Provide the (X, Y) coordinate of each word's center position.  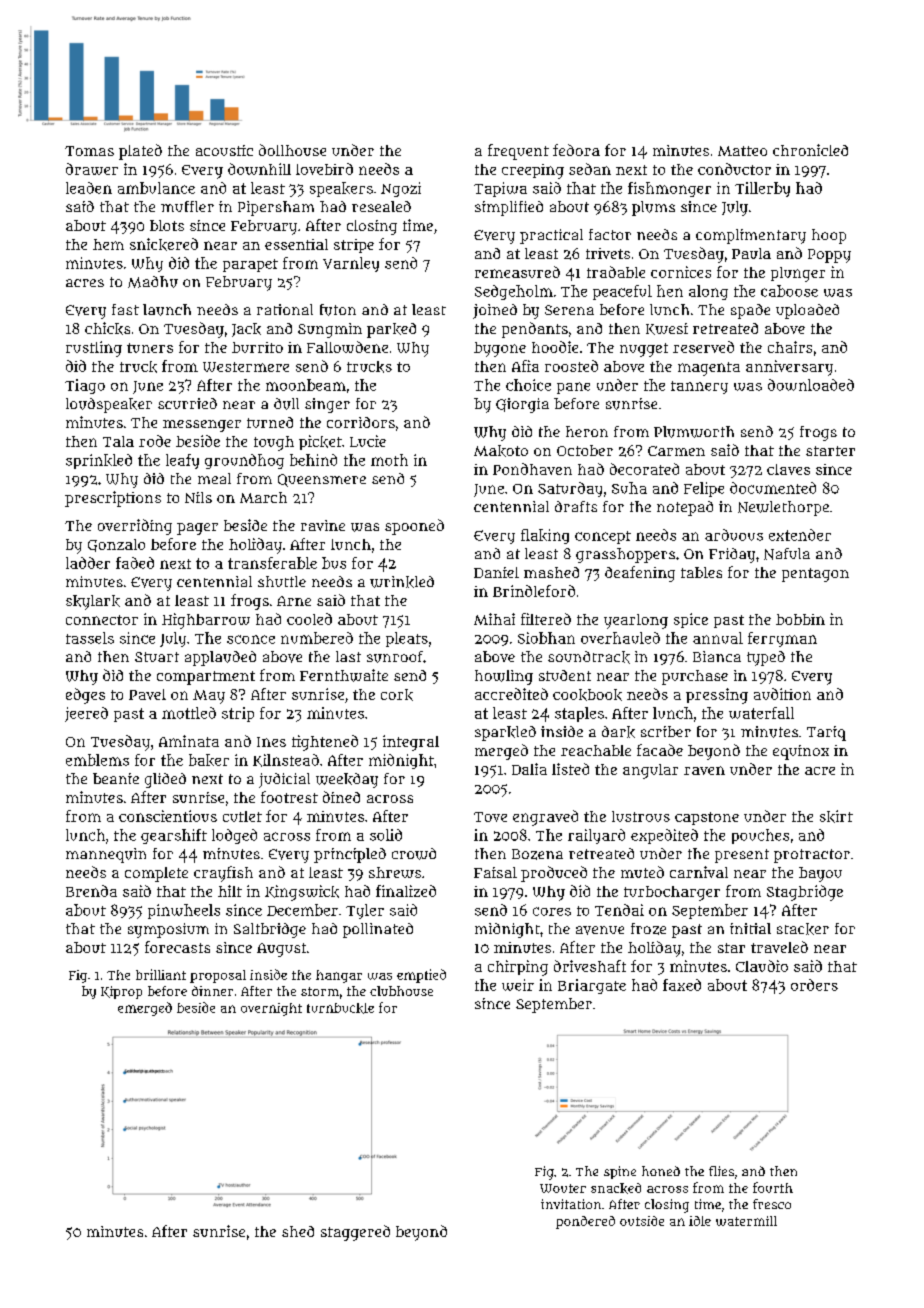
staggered (355, 1233)
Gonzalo (116, 545)
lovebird (324, 169)
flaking (545, 536)
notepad (685, 508)
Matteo (742, 151)
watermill (746, 1221)
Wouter (563, 1188)
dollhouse (292, 150)
